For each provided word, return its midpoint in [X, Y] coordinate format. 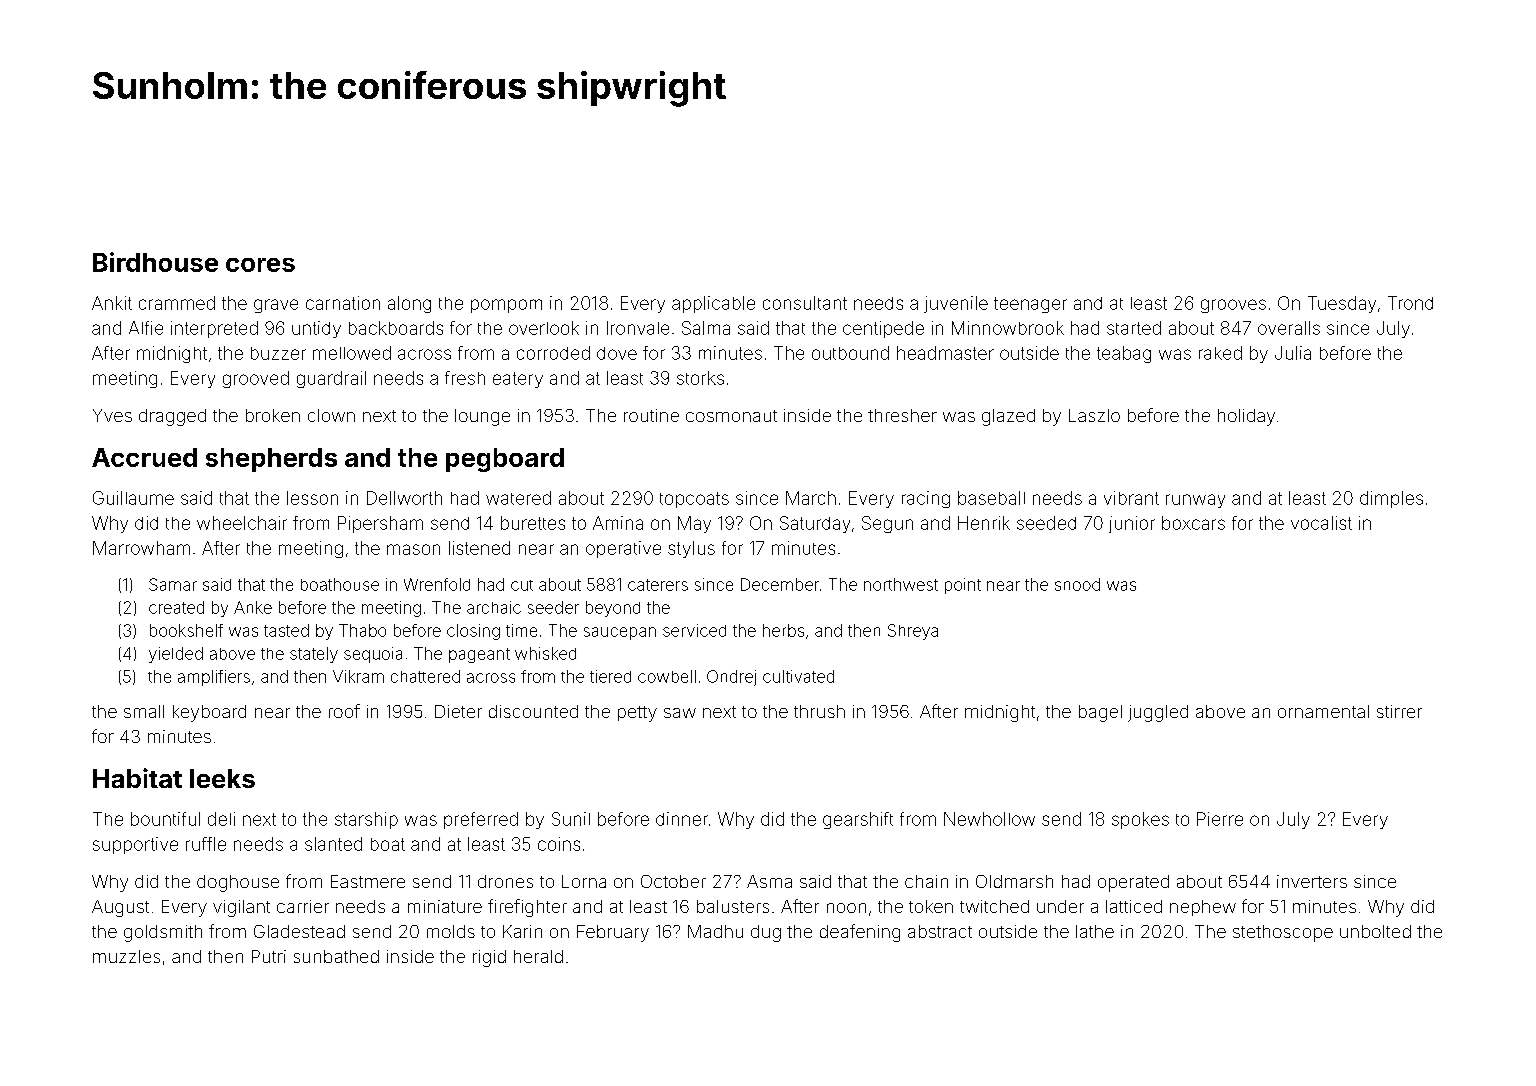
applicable [713, 304]
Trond [1410, 303]
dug [766, 933]
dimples [1391, 499]
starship [366, 820]
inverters [1312, 881]
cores [260, 265]
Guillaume [133, 498]
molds [451, 931]
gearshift [858, 820]
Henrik [984, 523]
